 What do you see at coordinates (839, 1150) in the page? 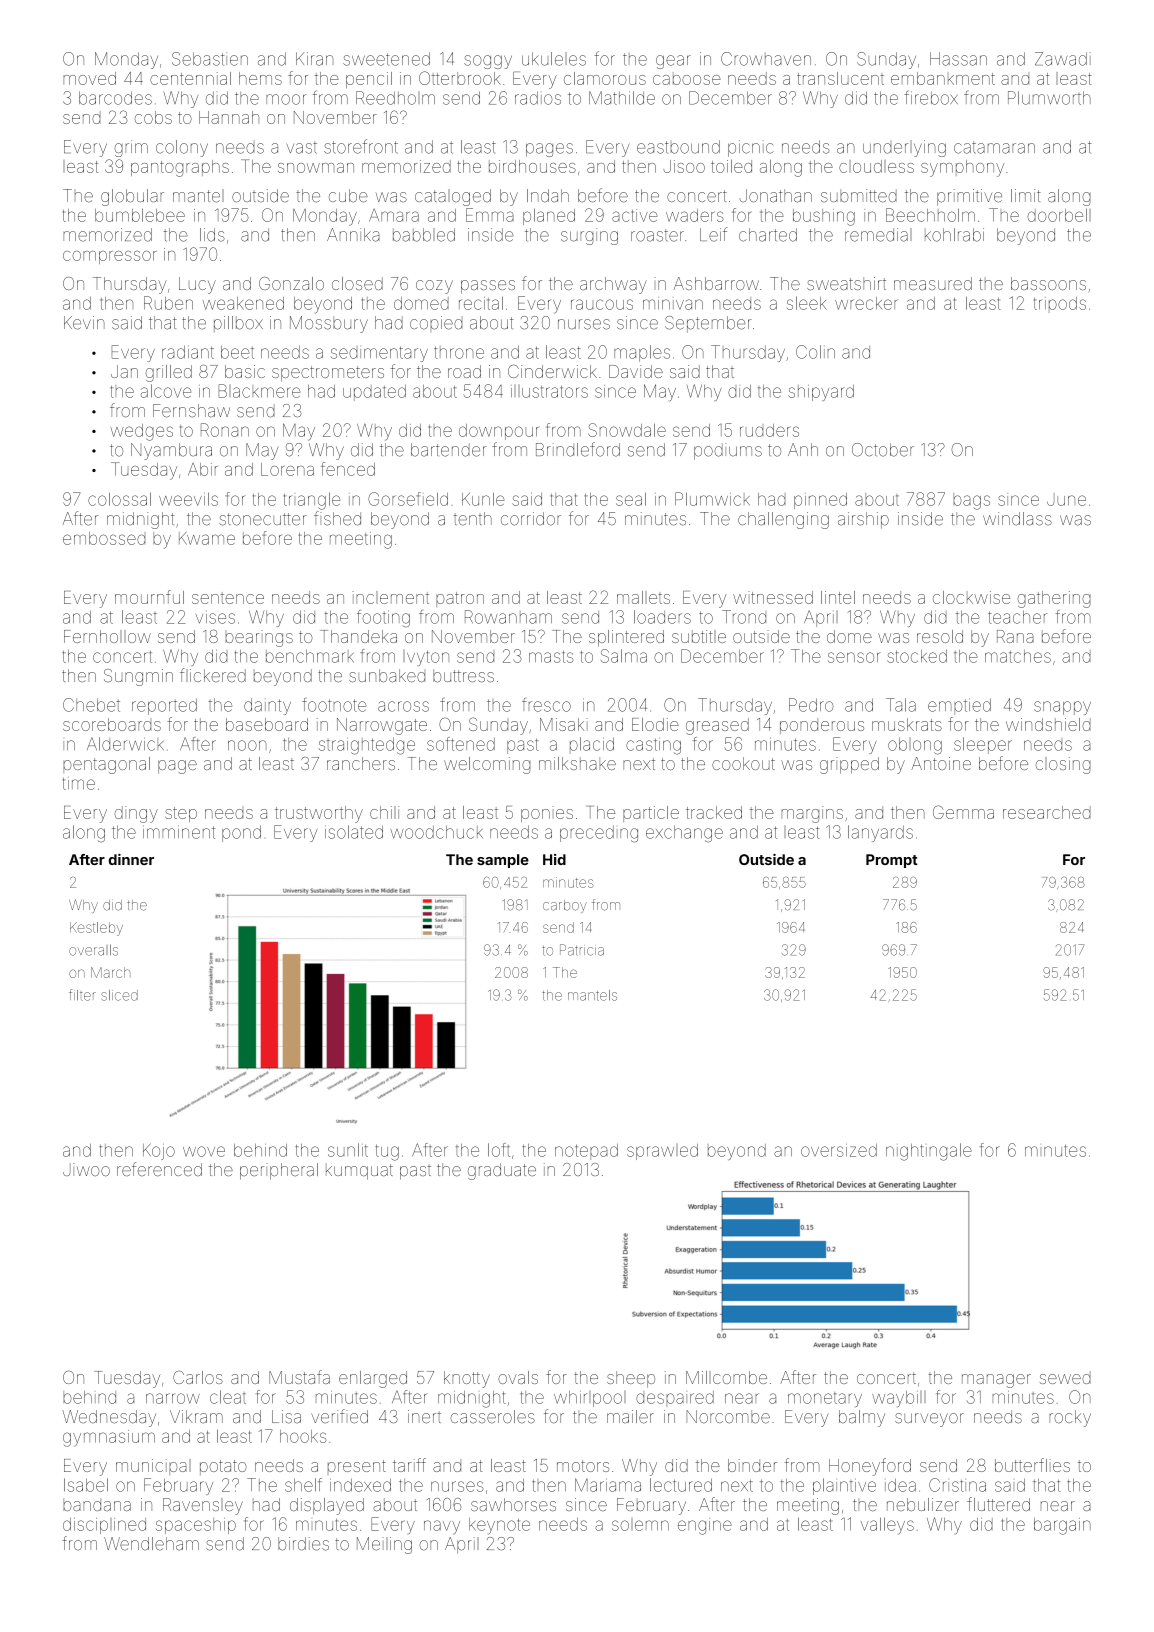
I see `oversized` at bounding box center [839, 1150].
